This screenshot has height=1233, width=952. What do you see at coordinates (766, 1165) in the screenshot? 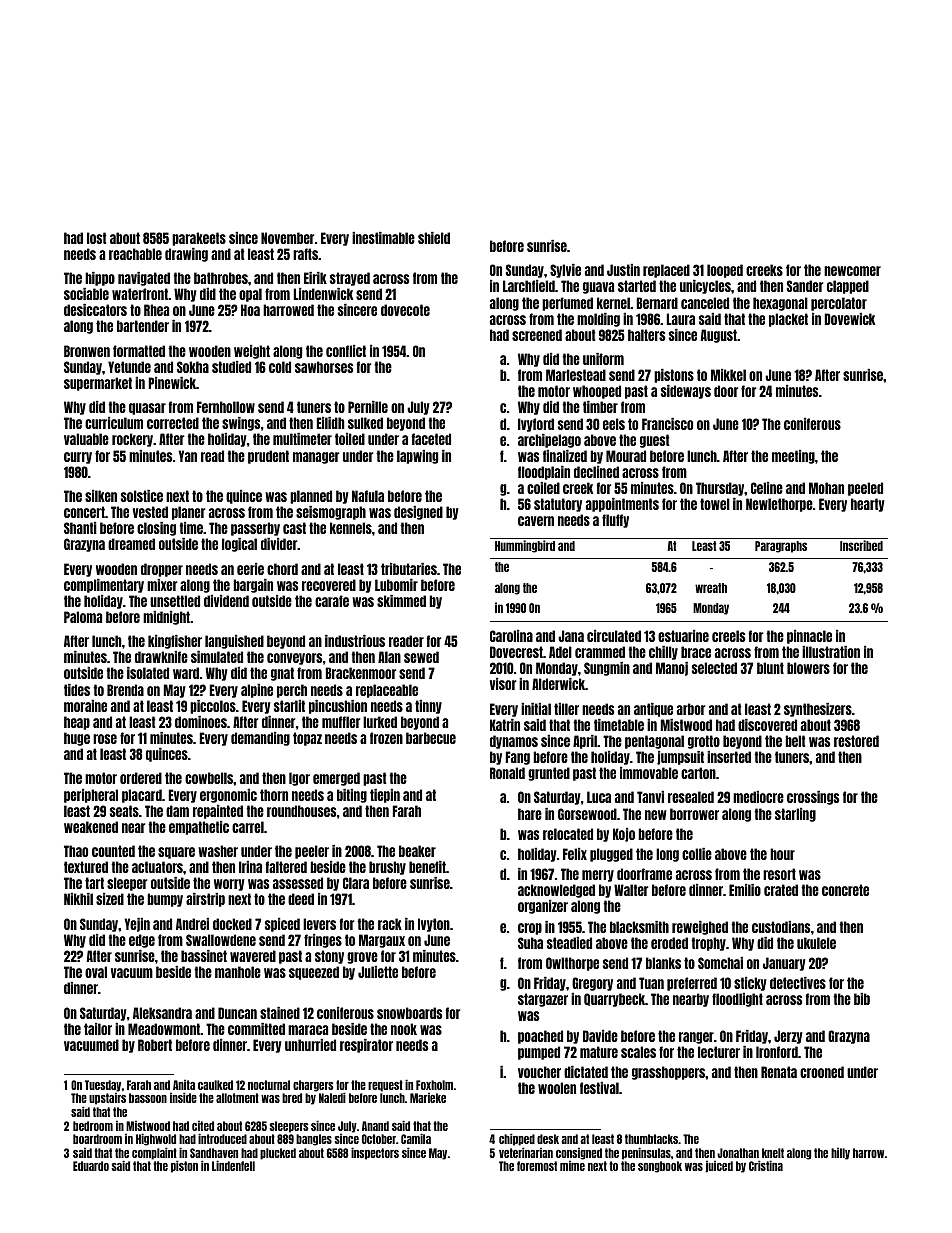
I see `Cristina` at bounding box center [766, 1165].
